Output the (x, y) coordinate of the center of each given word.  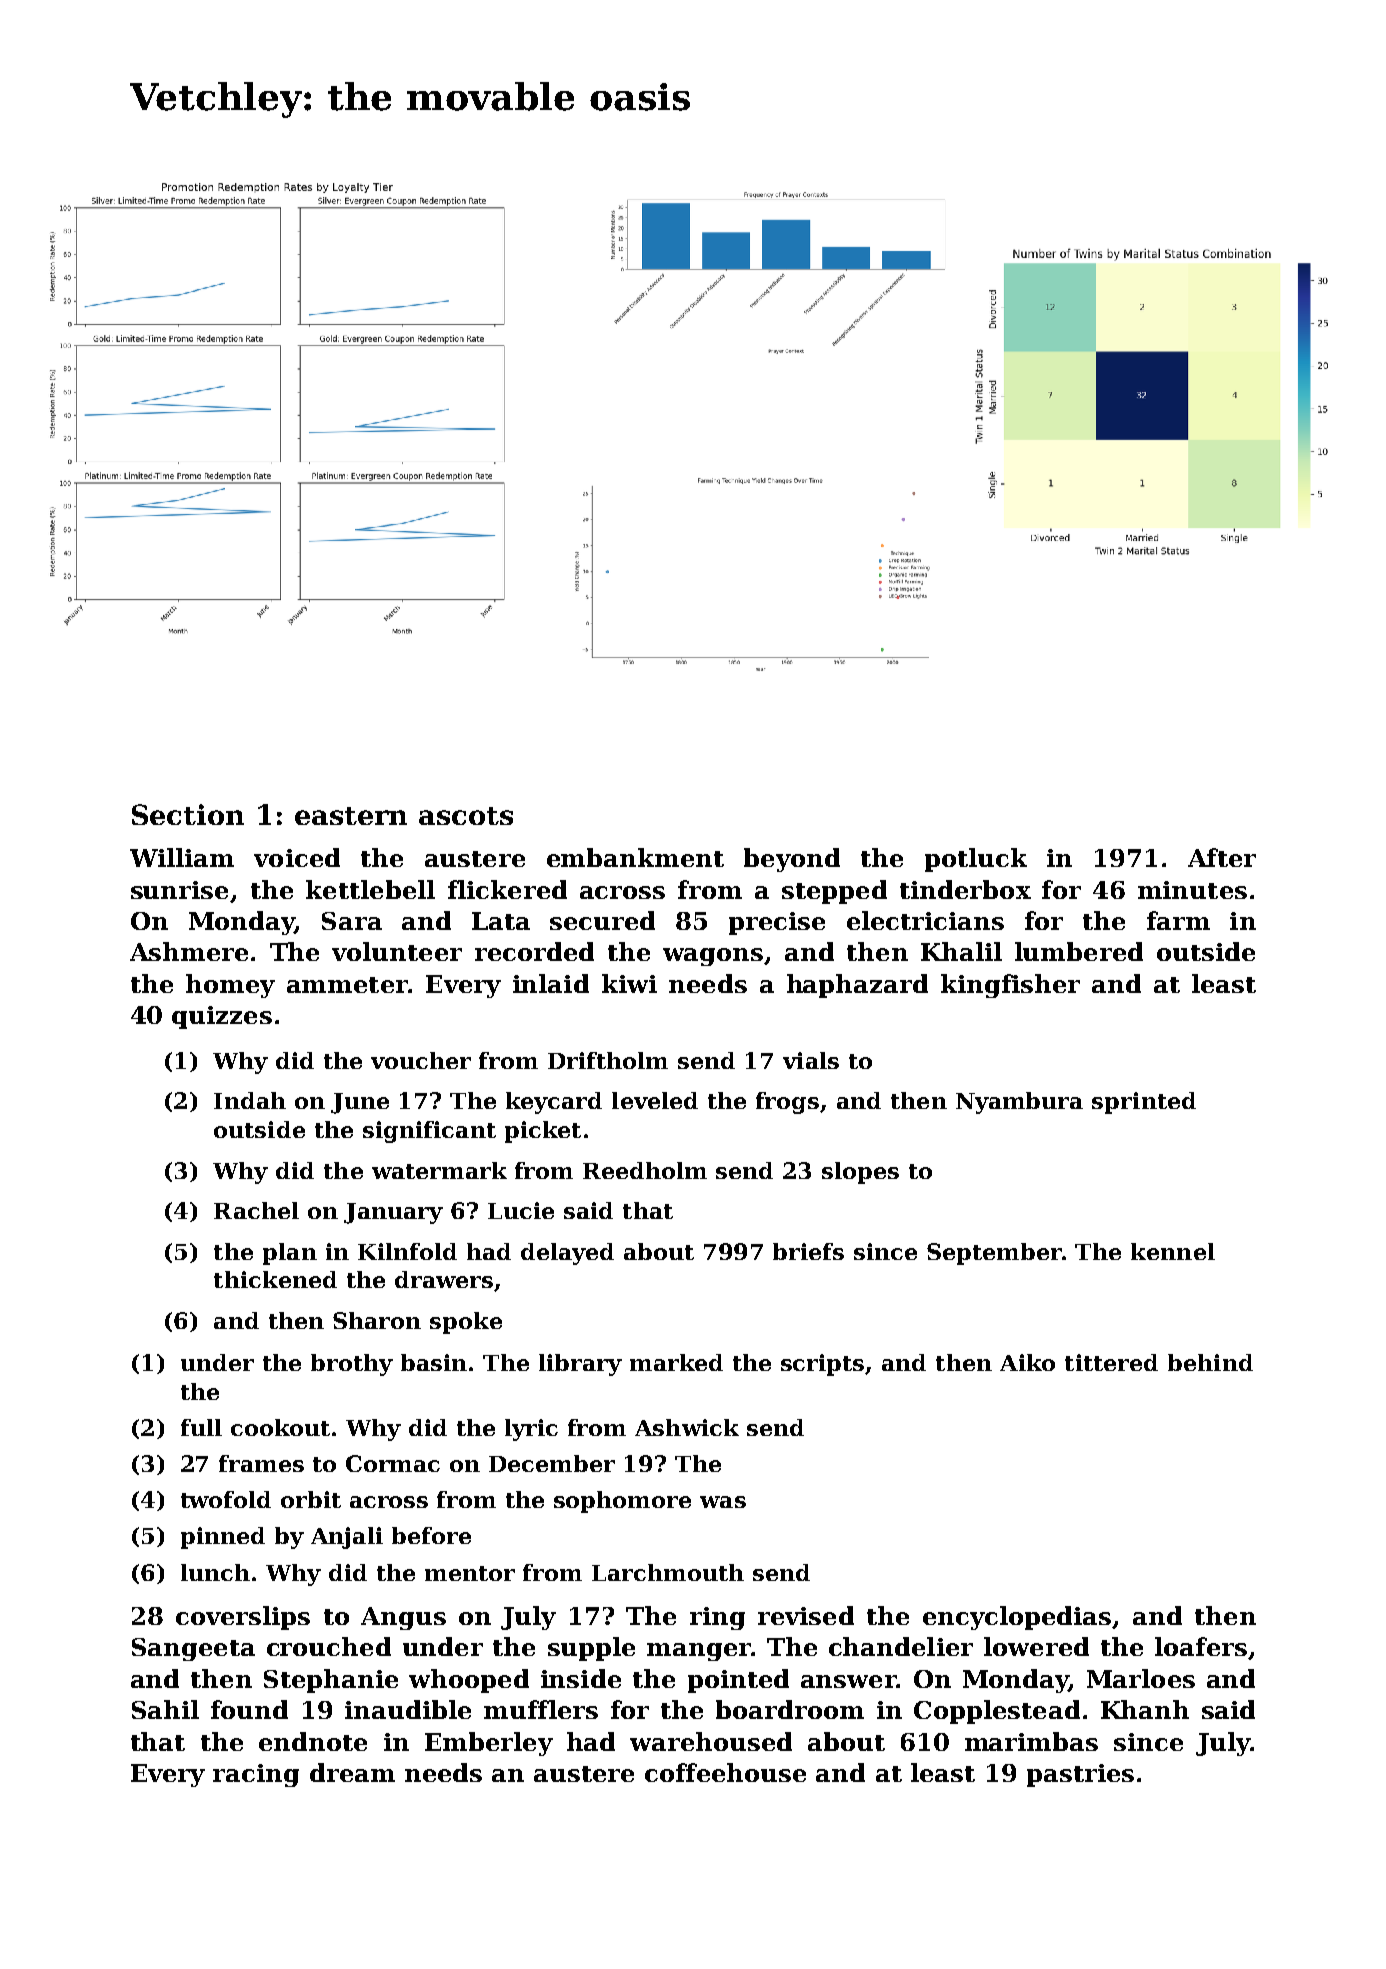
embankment (635, 857)
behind (1210, 1362)
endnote (313, 1741)
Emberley (489, 1744)
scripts (822, 1365)
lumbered (1079, 951)
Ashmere (189, 951)
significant (429, 1132)
